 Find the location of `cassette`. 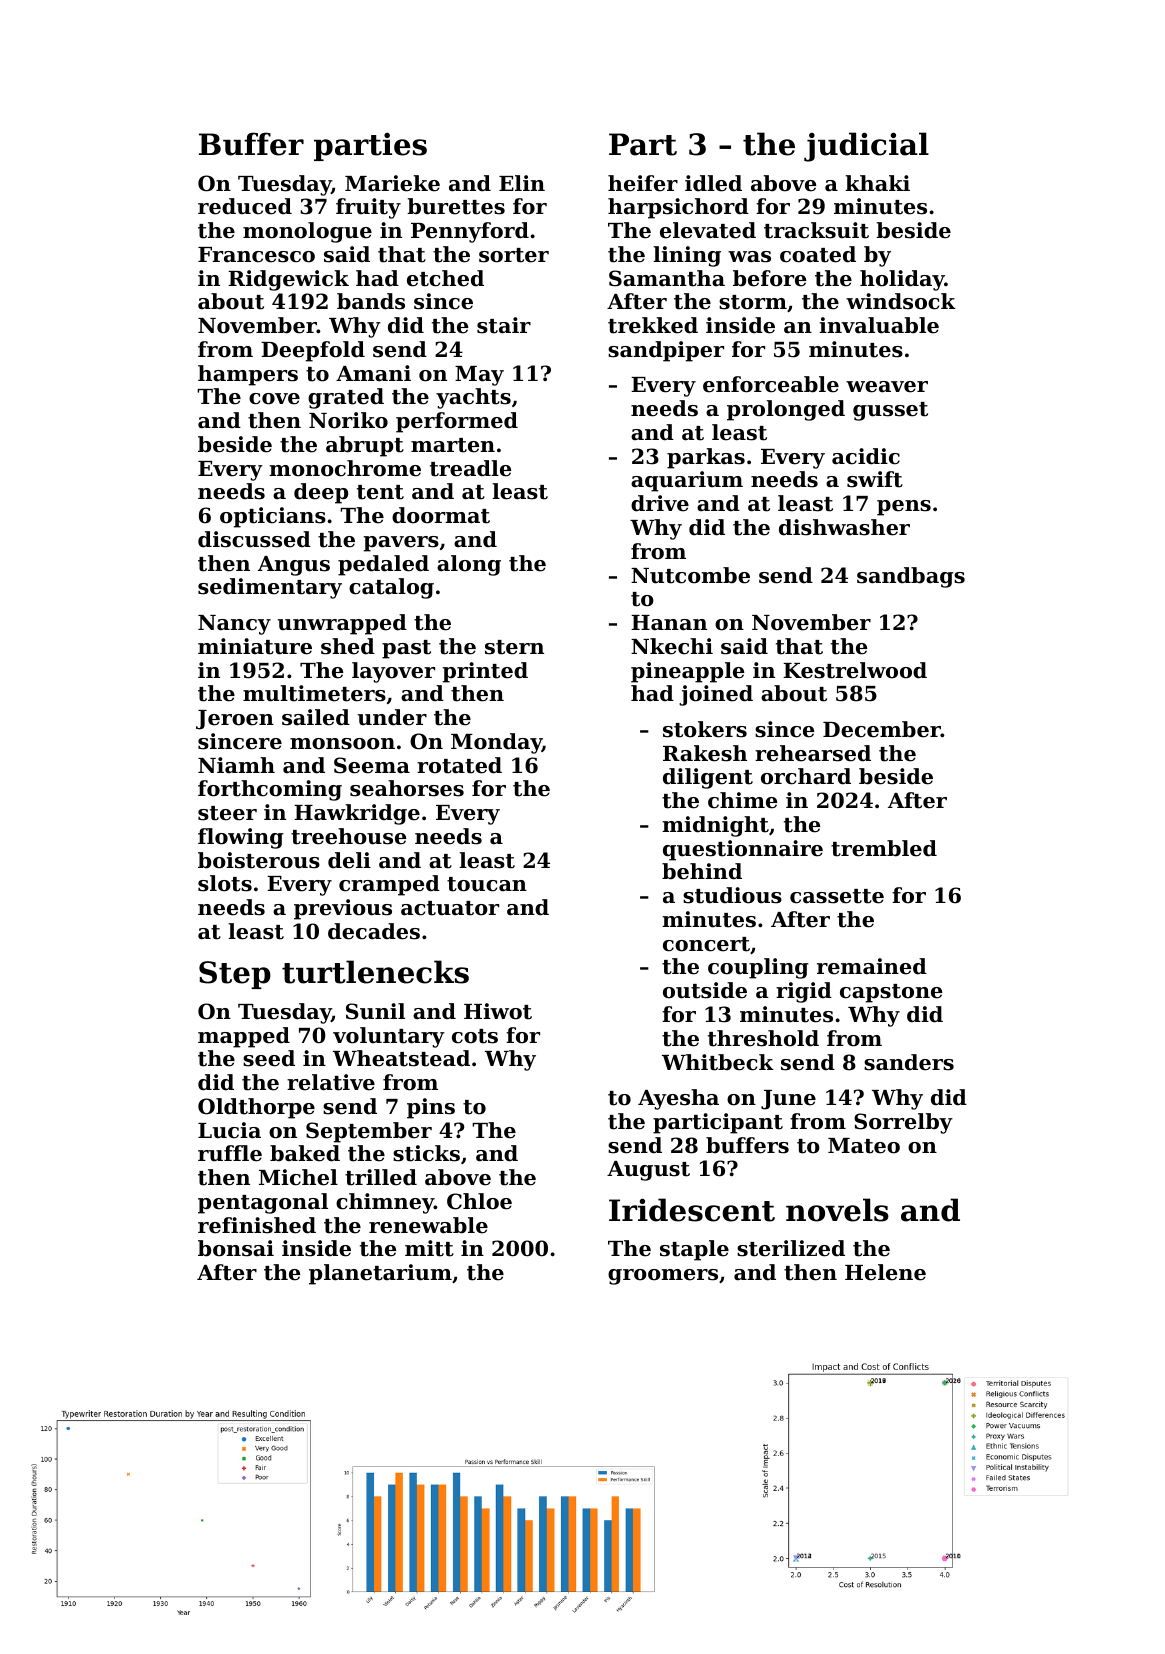

cassette is located at coordinates (837, 896).
